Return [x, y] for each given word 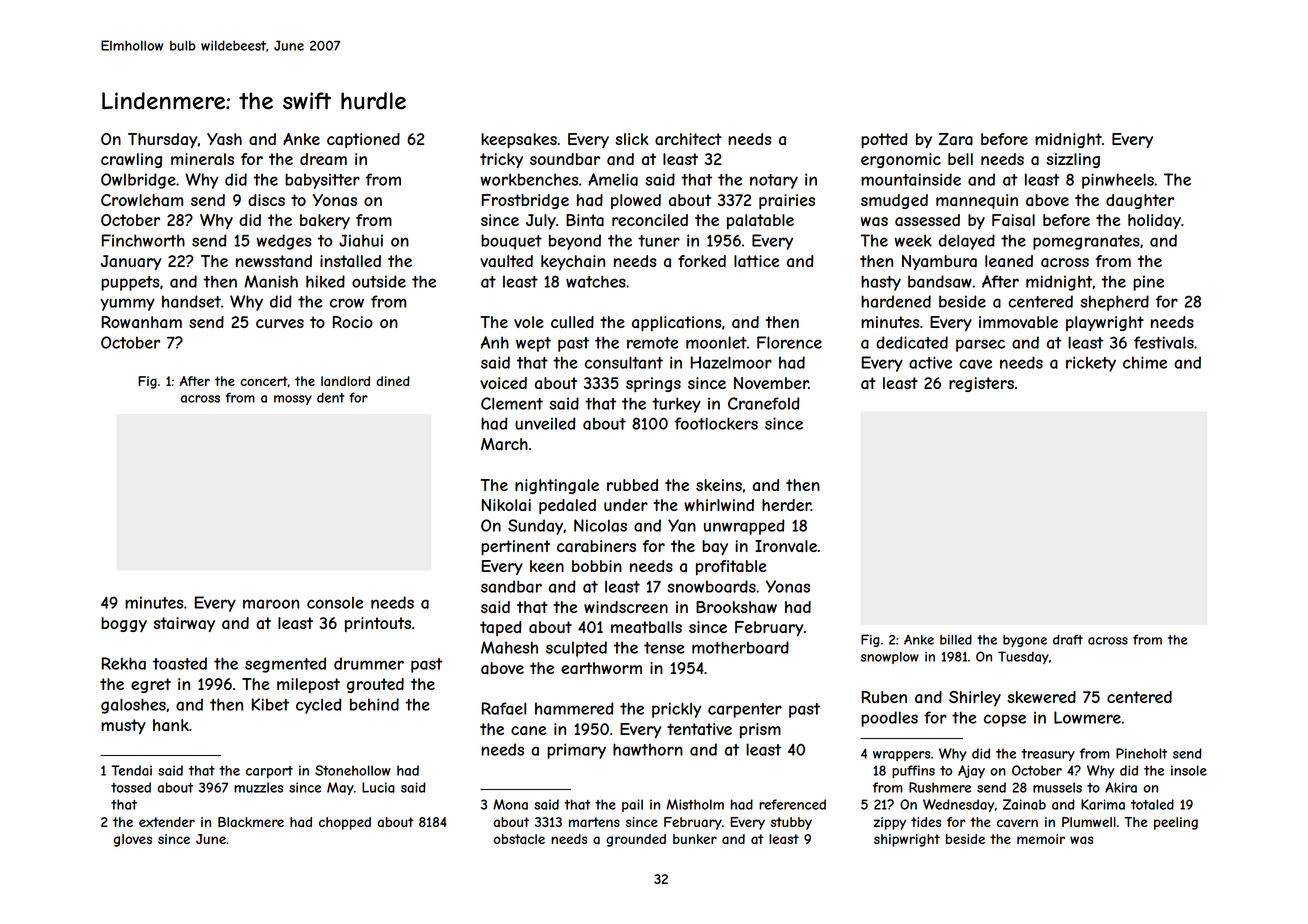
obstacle [519, 839]
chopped [345, 823]
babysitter [322, 181]
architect [688, 139]
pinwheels [1118, 181]
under [626, 505]
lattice [756, 261]
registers [981, 384]
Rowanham [142, 322]
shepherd [1114, 303]
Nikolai [506, 505]
